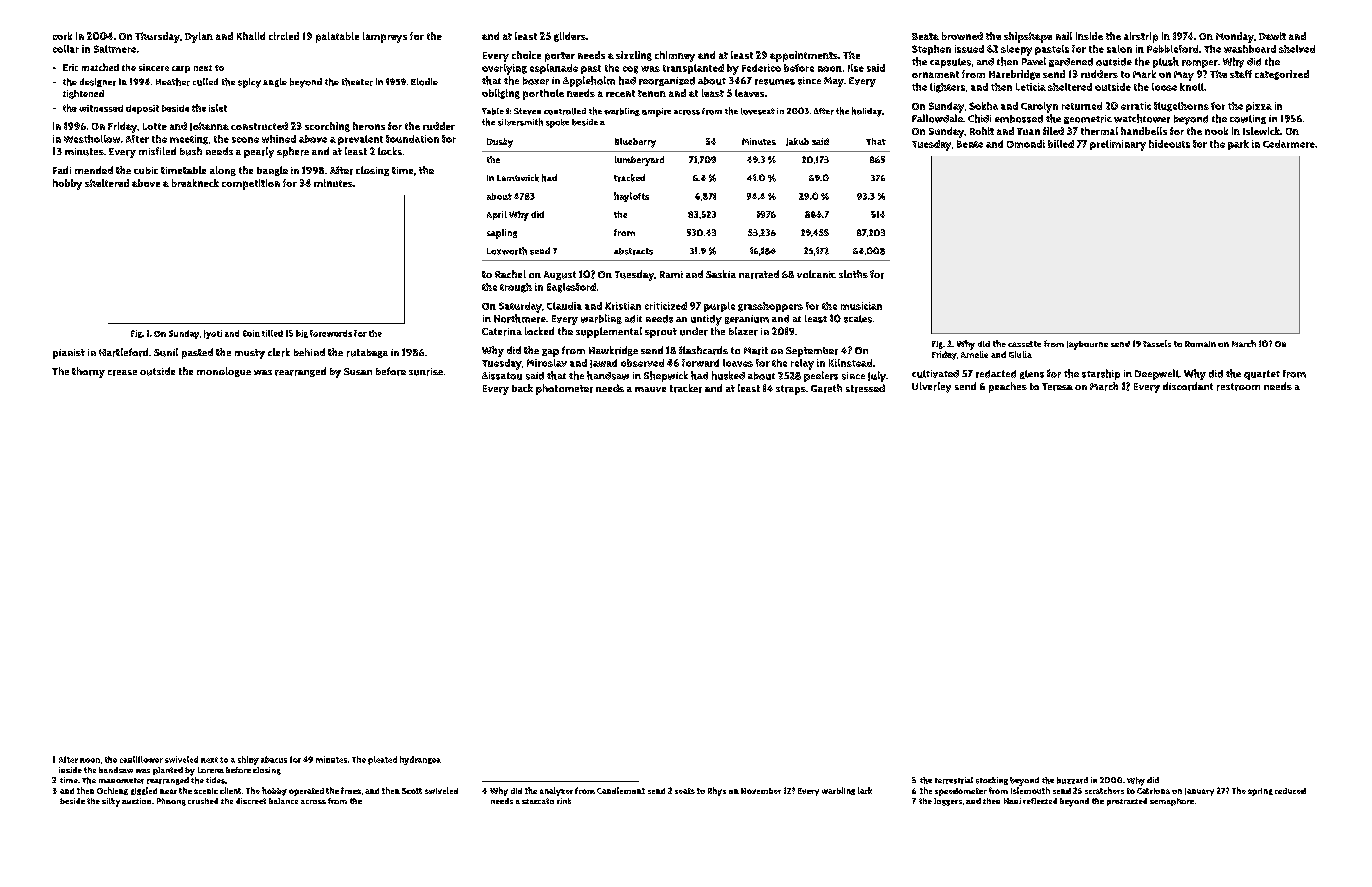  I want to click on sapling, so click(502, 234).
